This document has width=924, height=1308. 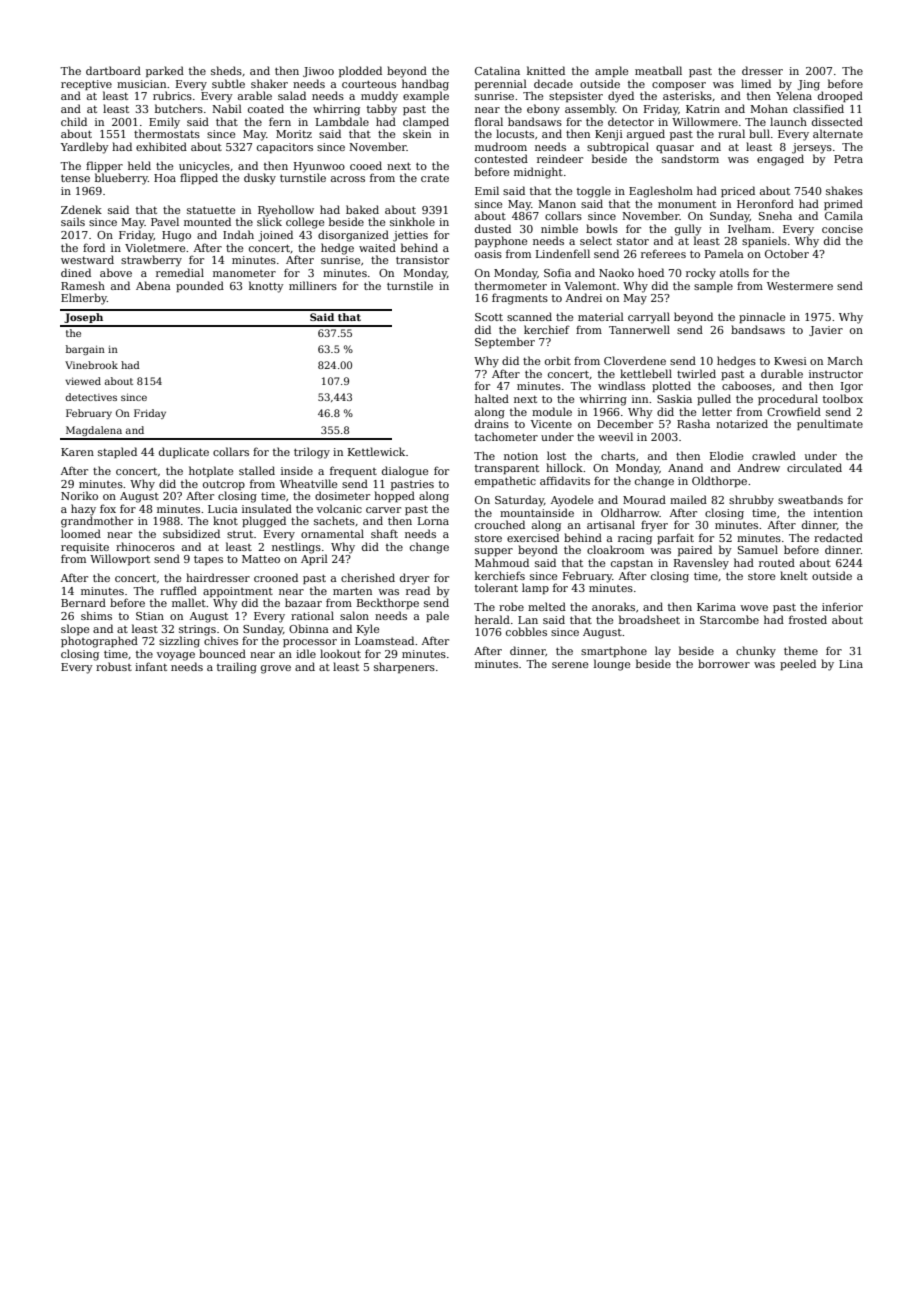 What do you see at coordinates (658, 70) in the document?
I see `meatball` at bounding box center [658, 70].
